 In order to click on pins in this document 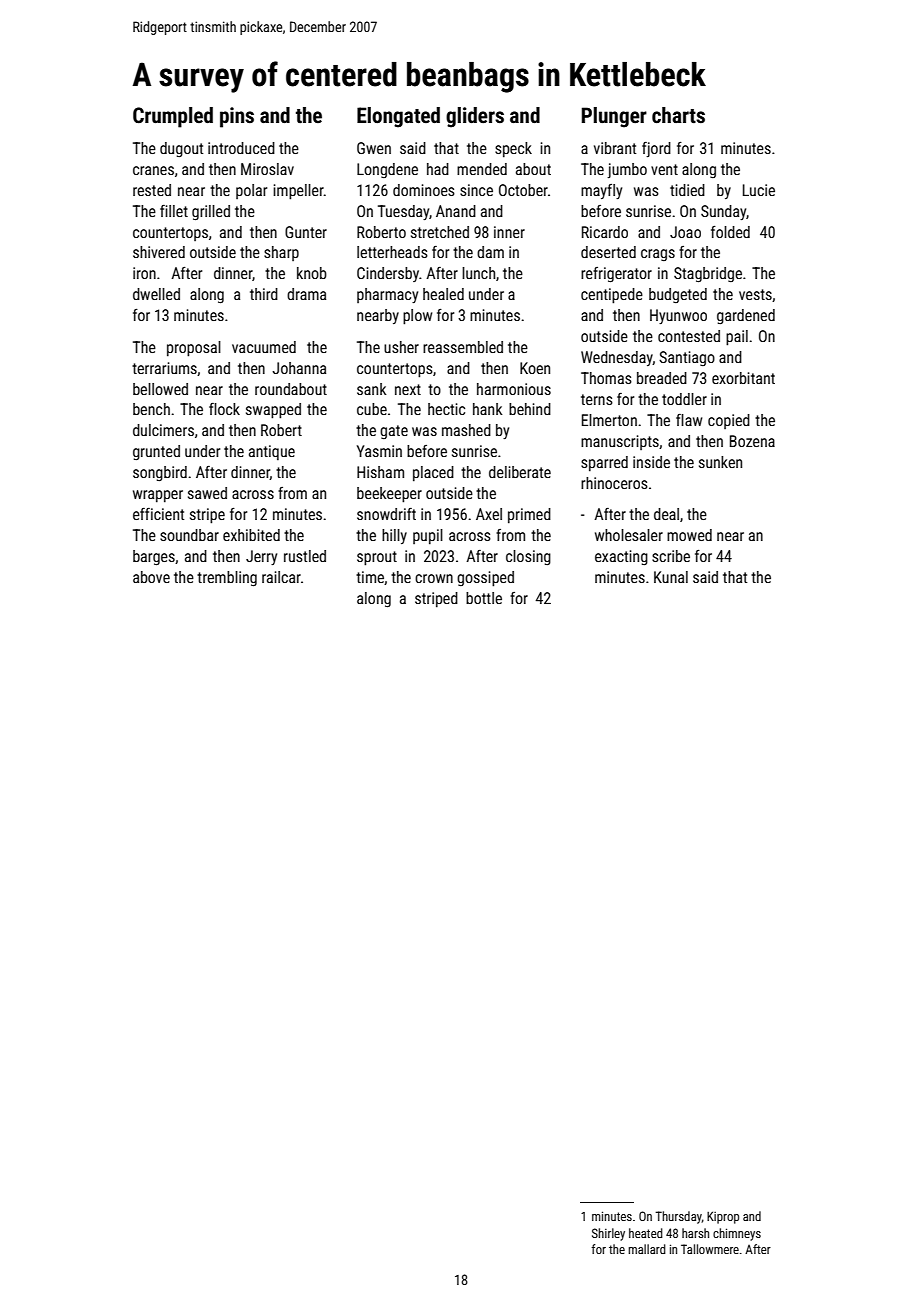, I will do `click(237, 117)`.
